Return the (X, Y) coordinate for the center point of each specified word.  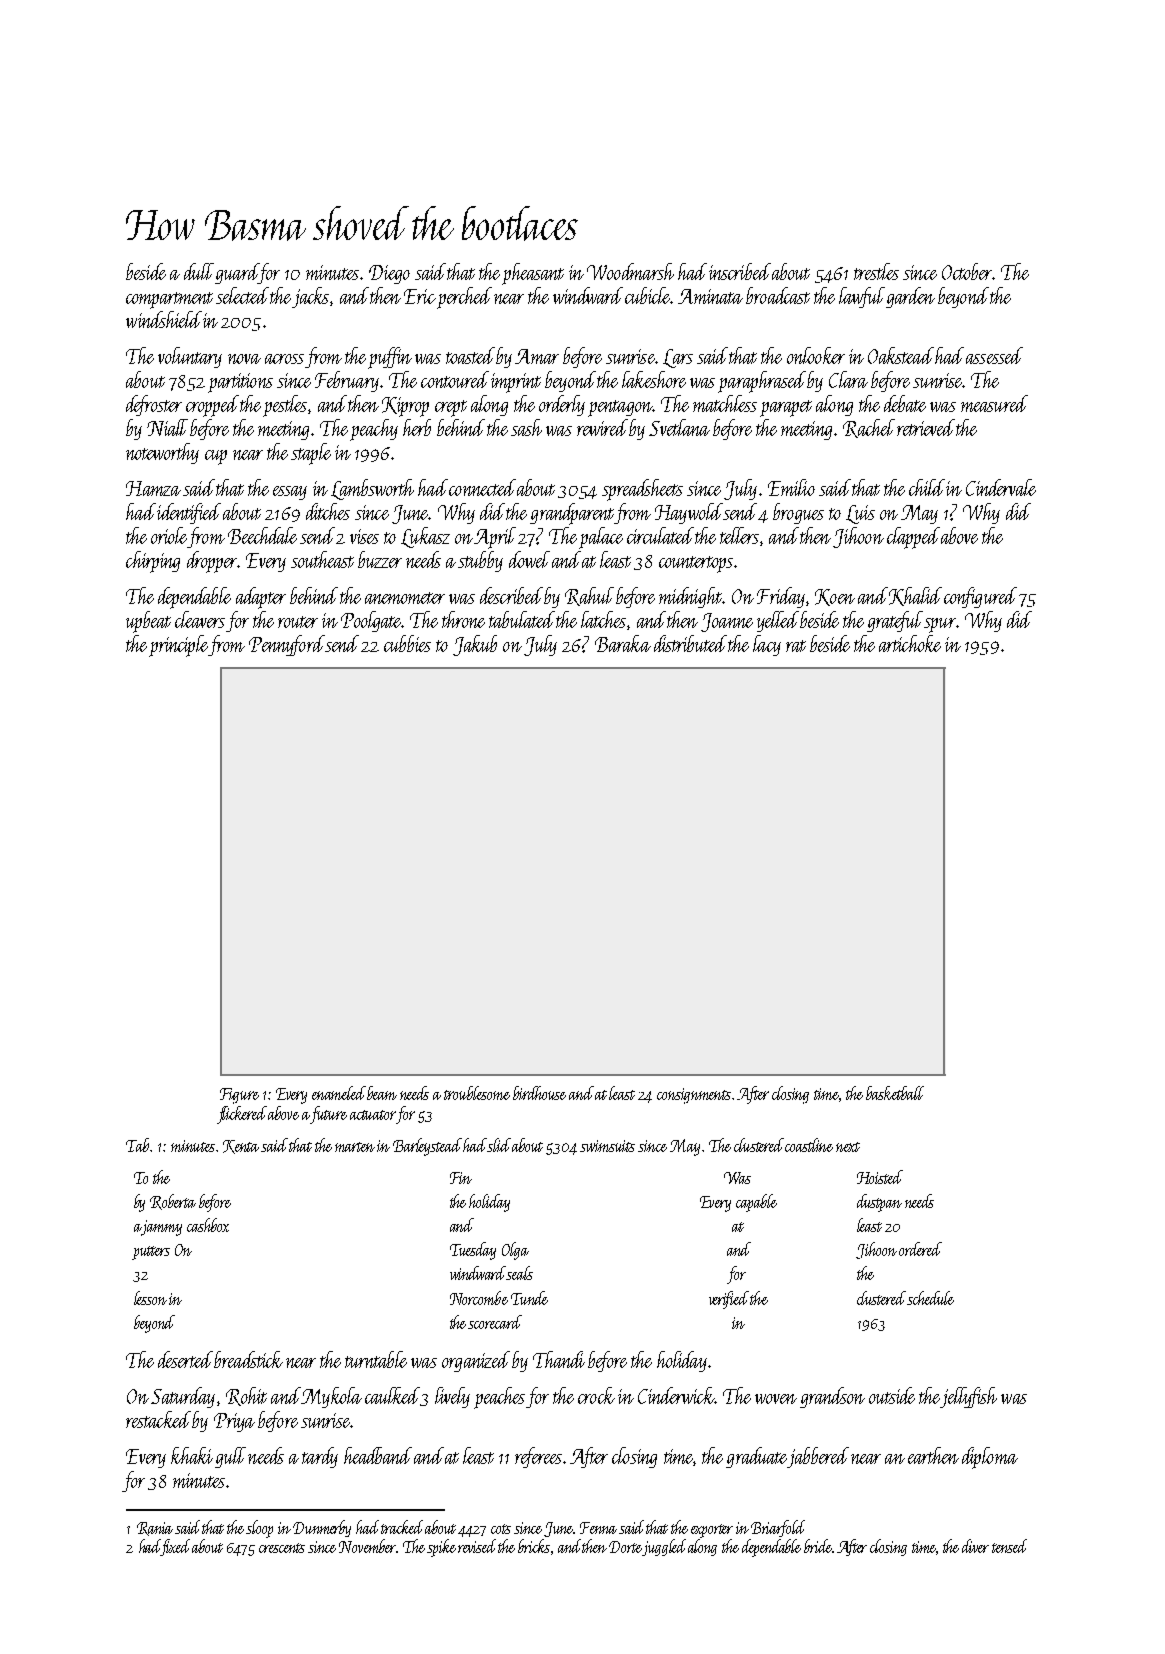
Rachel (869, 428)
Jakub (475, 645)
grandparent (572, 514)
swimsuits (607, 1146)
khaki (192, 1455)
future (329, 1115)
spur (940, 625)
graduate (757, 1457)
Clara (848, 379)
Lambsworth (372, 489)
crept (451, 408)
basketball (895, 1093)
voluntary (190, 357)
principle (179, 646)
